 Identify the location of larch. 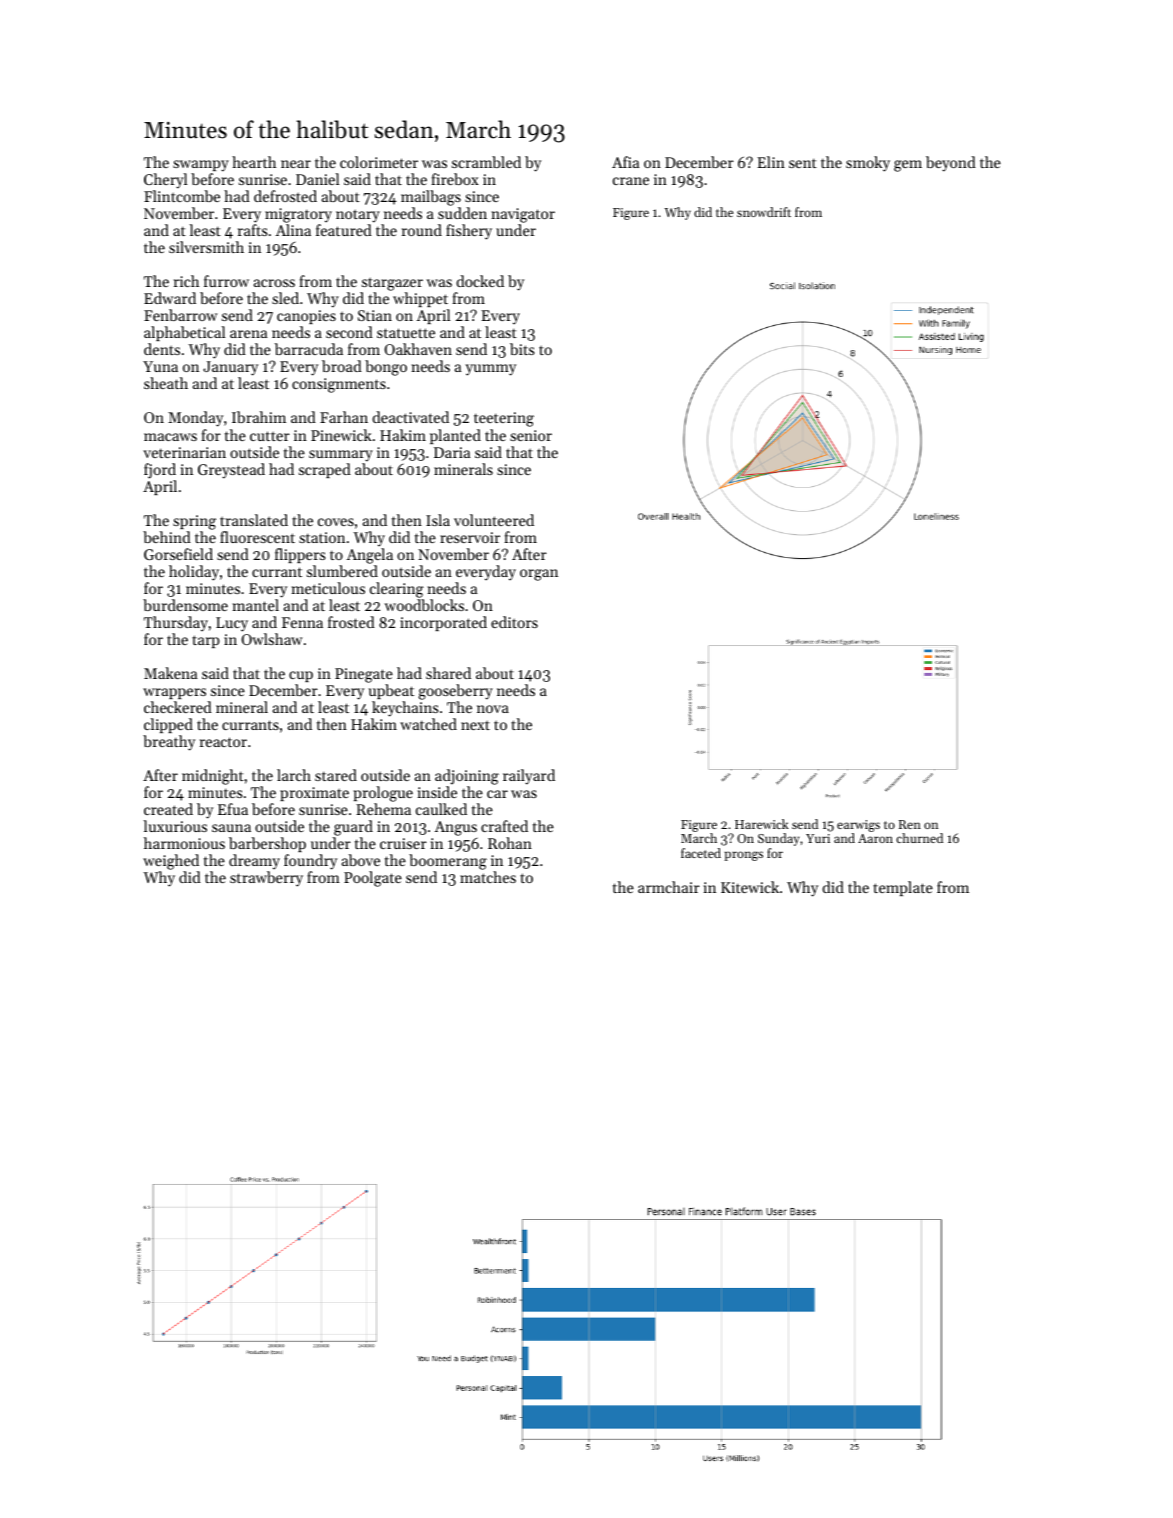
(294, 775).
